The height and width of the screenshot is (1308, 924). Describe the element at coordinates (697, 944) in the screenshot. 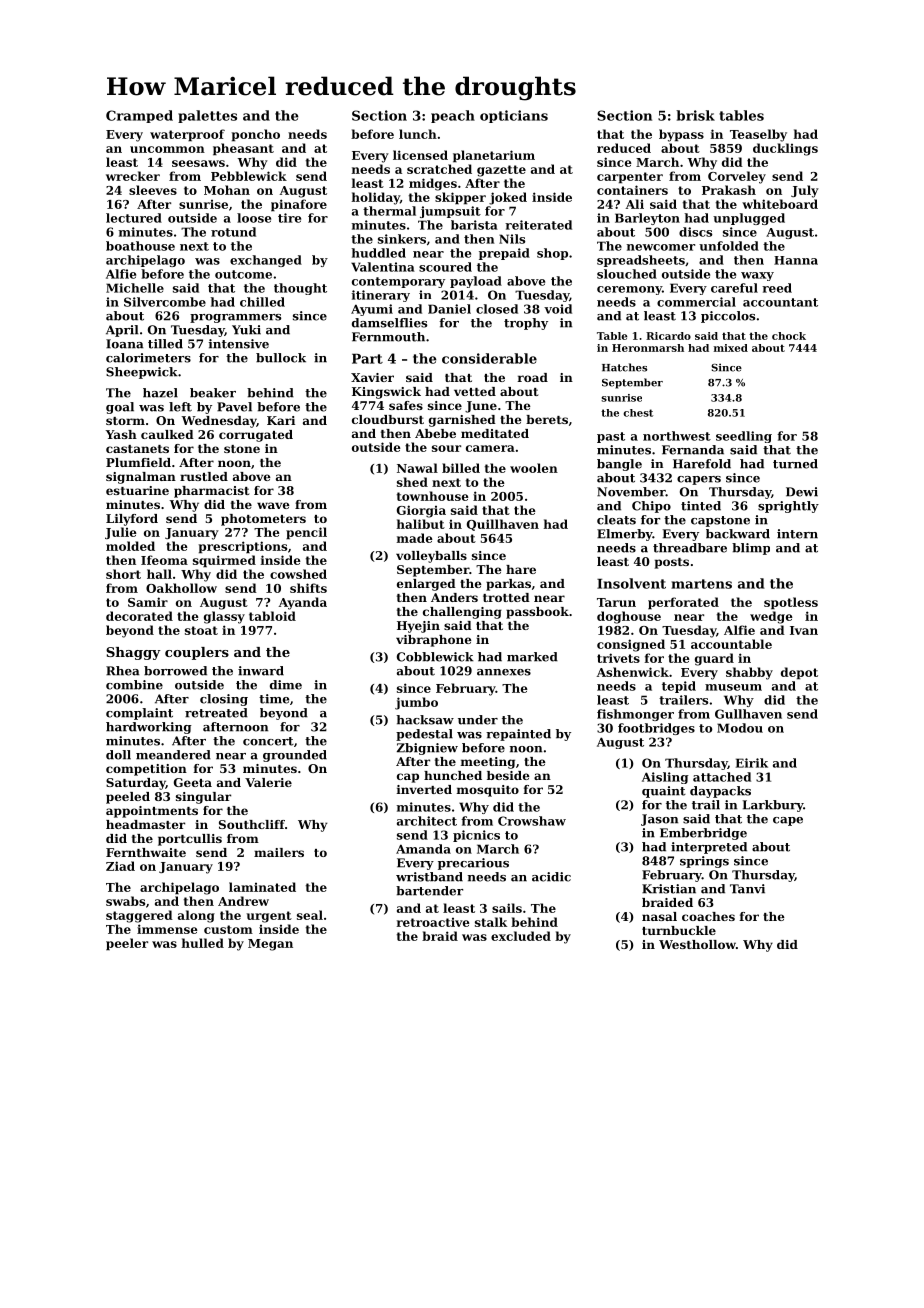

I see `Westhollow` at that location.
